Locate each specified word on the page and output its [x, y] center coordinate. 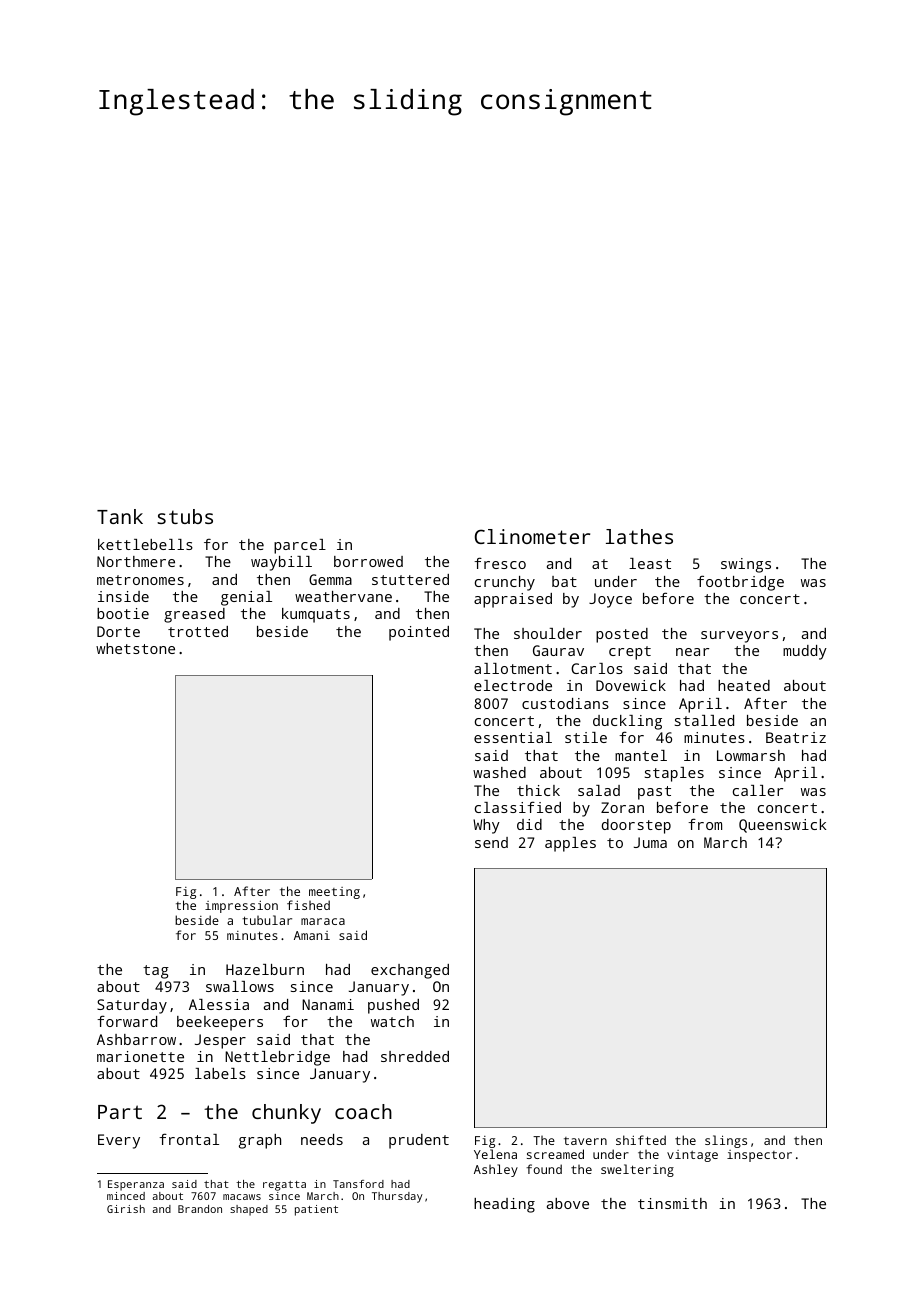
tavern [585, 1141]
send [491, 842]
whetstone [135, 648]
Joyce [610, 600]
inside [123, 596]
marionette [140, 1056]
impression [241, 906]
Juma [650, 842]
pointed [419, 633]
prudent [419, 1141]
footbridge [740, 583]
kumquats [316, 615]
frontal [189, 1139]
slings [726, 1141]
